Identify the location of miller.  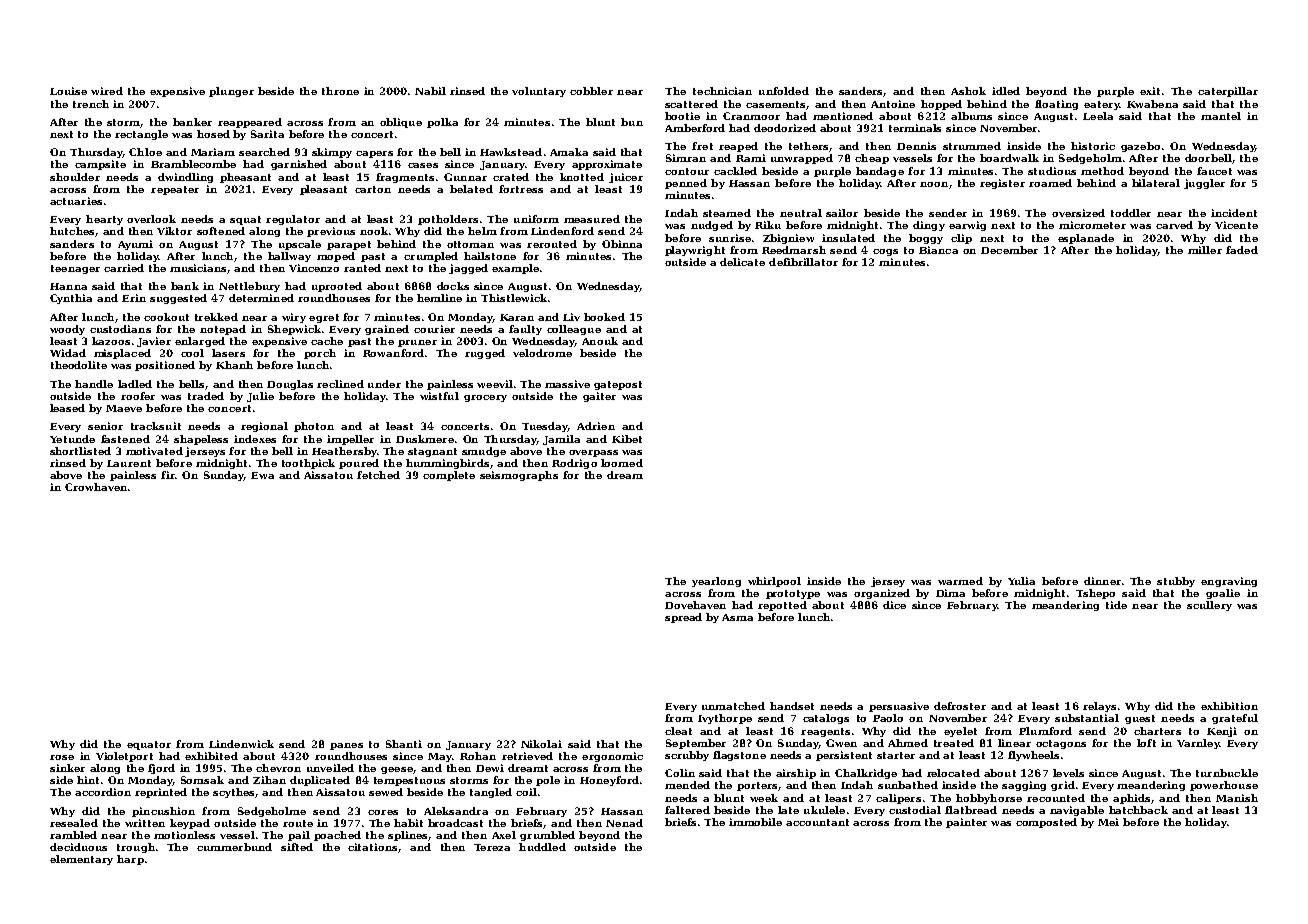
(1205, 250).
